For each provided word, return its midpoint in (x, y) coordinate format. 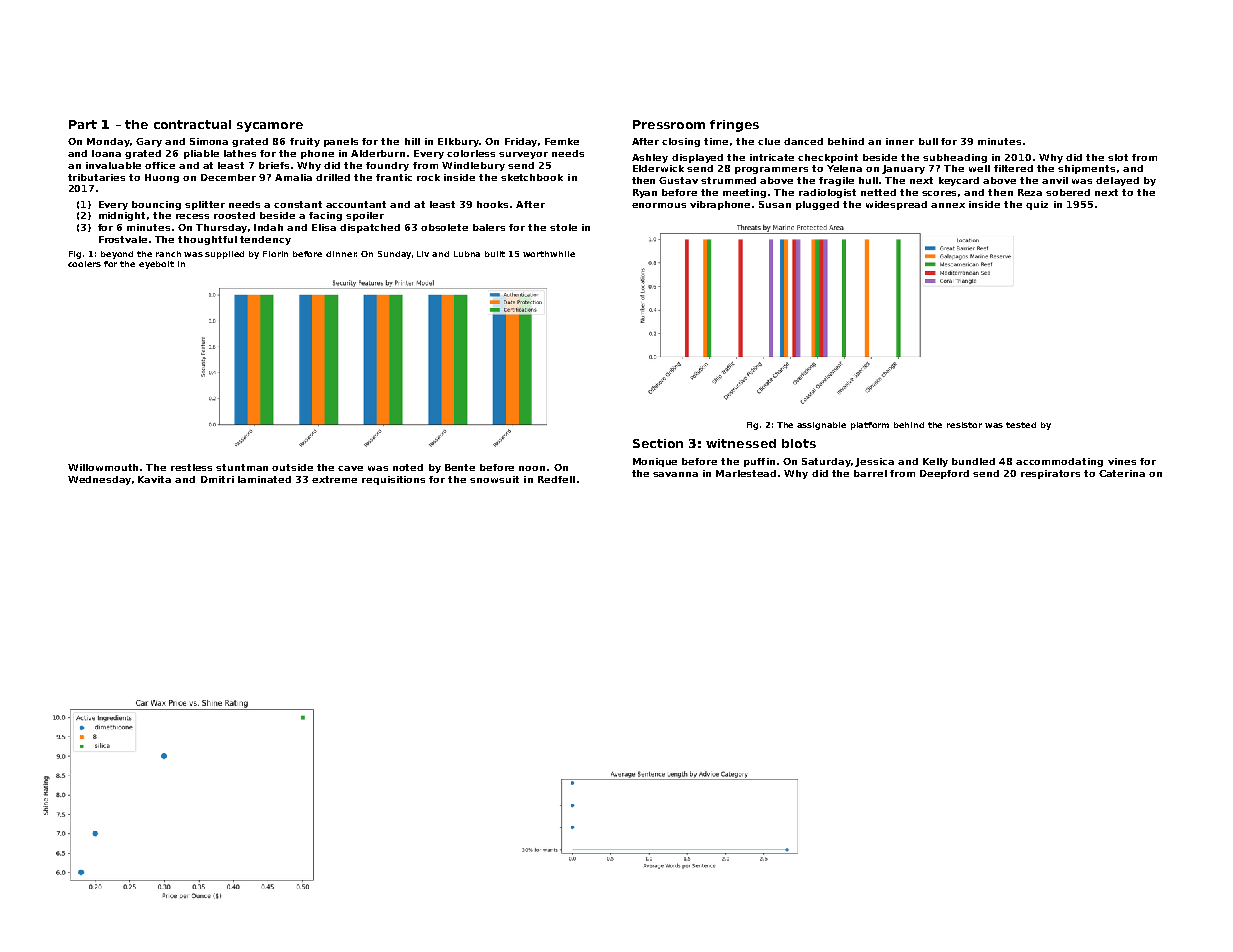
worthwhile (549, 254)
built (495, 254)
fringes (734, 126)
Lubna (467, 254)
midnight (122, 216)
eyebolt (156, 265)
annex (948, 205)
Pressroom (669, 124)
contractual (192, 124)
